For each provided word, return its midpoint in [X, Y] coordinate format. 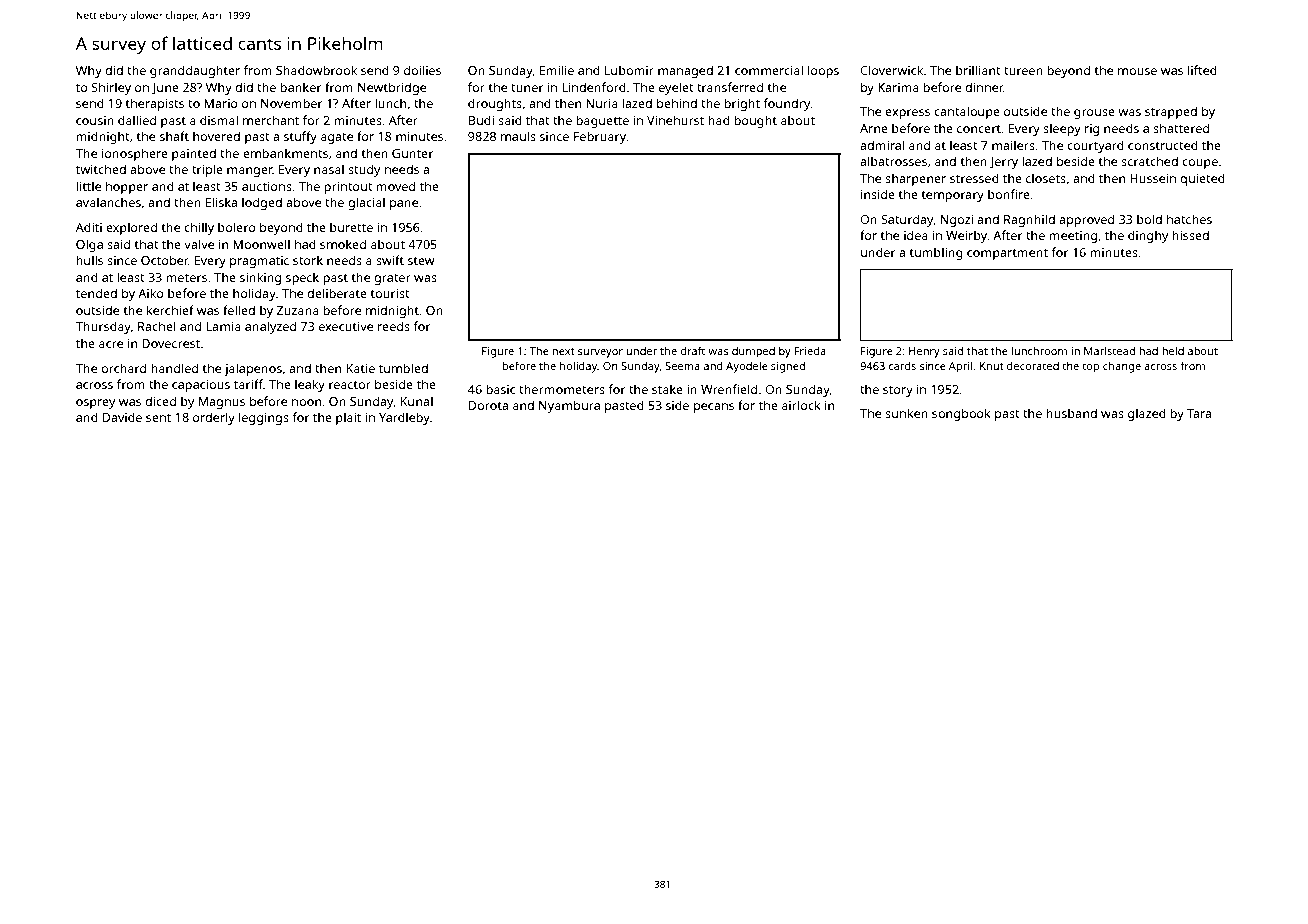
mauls [518, 136]
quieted [1202, 179]
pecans [714, 408]
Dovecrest [171, 343]
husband [1071, 413]
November [292, 103]
